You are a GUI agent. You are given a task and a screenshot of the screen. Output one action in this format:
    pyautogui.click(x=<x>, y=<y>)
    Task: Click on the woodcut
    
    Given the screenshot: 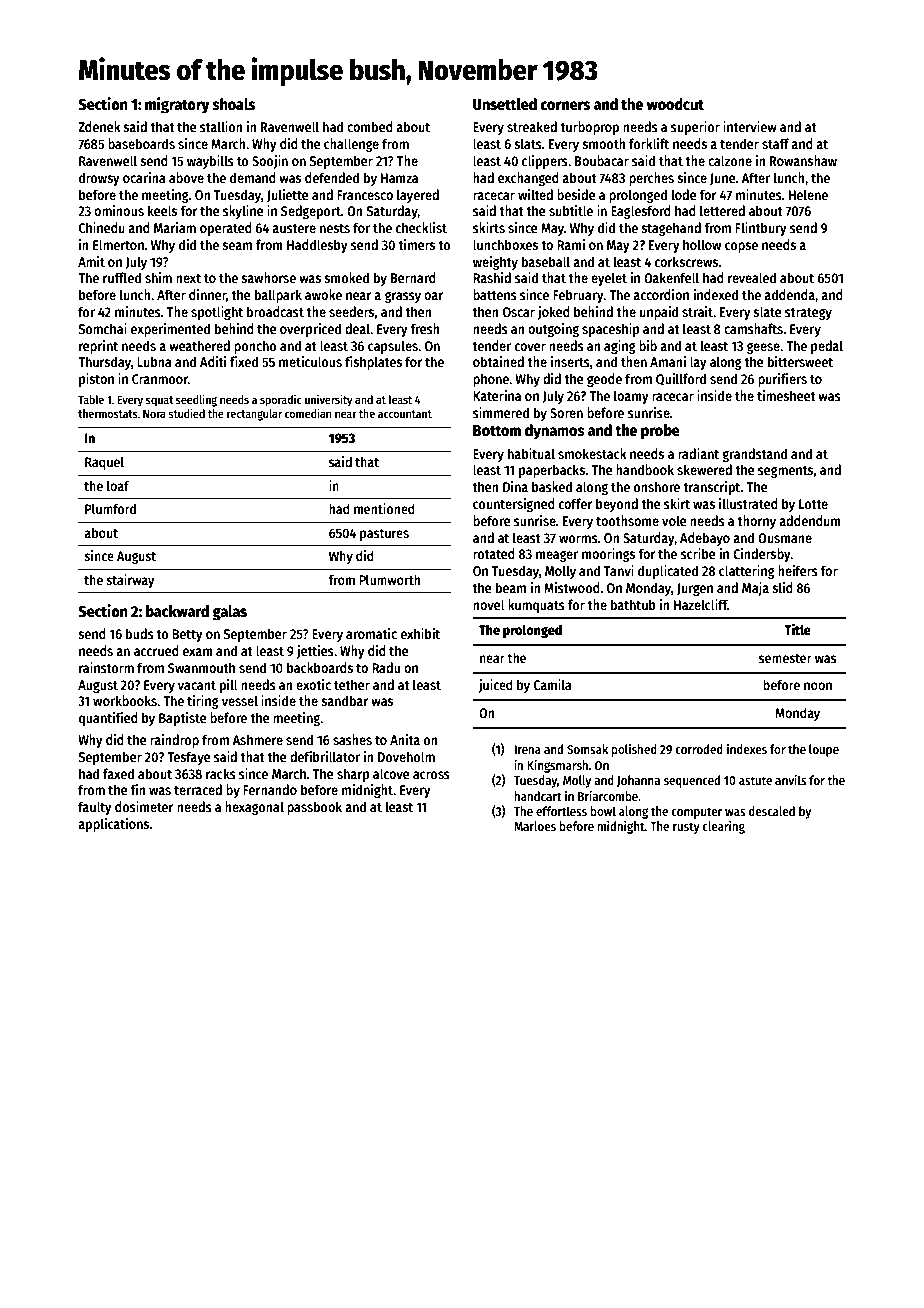 What is the action you would take?
    pyautogui.click(x=675, y=104)
